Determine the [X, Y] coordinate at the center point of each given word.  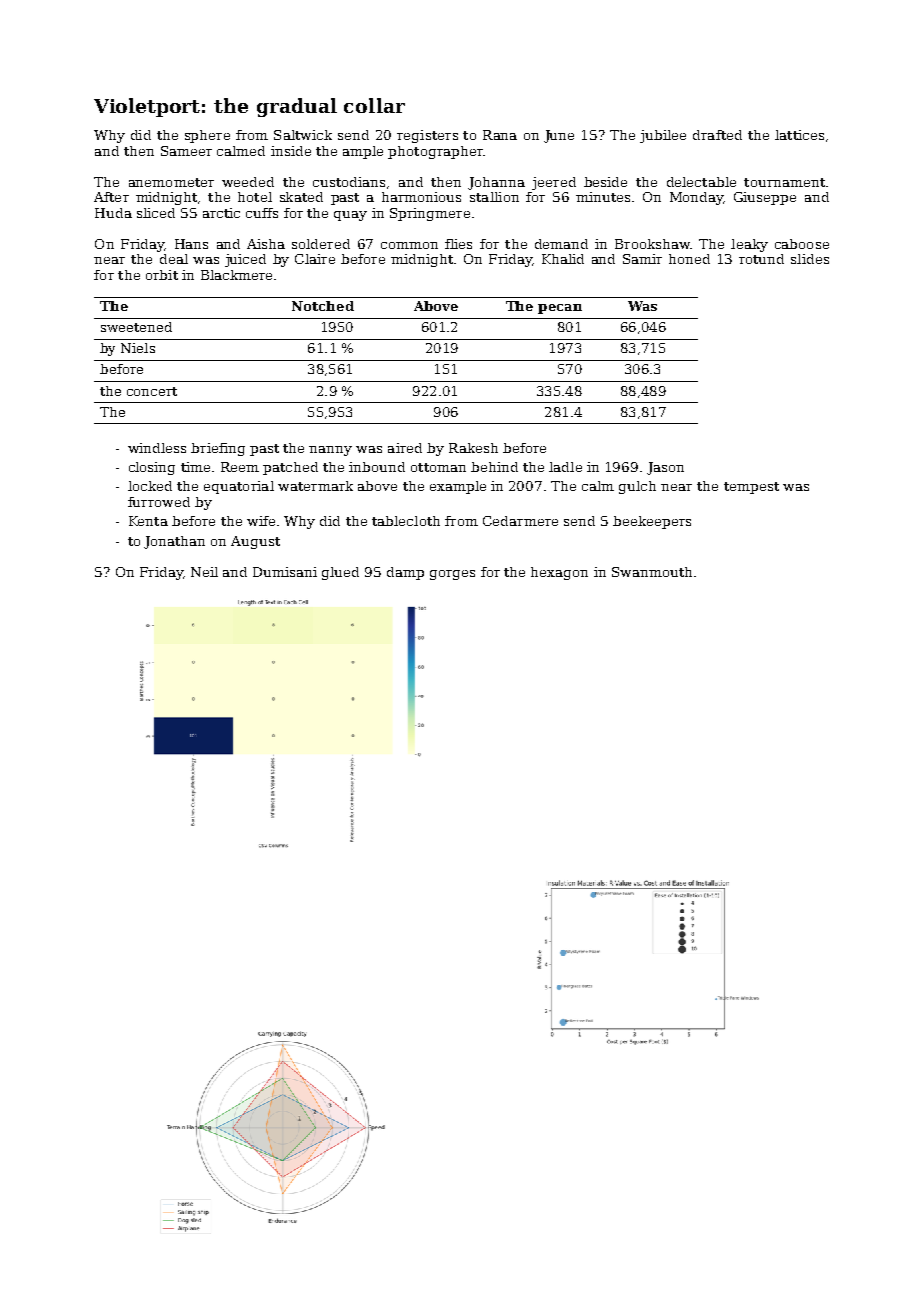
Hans [191, 244]
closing [152, 468]
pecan [560, 309]
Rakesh [473, 448]
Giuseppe [765, 198]
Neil [204, 572]
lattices [799, 135]
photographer [435, 152]
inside [291, 151]
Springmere [430, 214]
